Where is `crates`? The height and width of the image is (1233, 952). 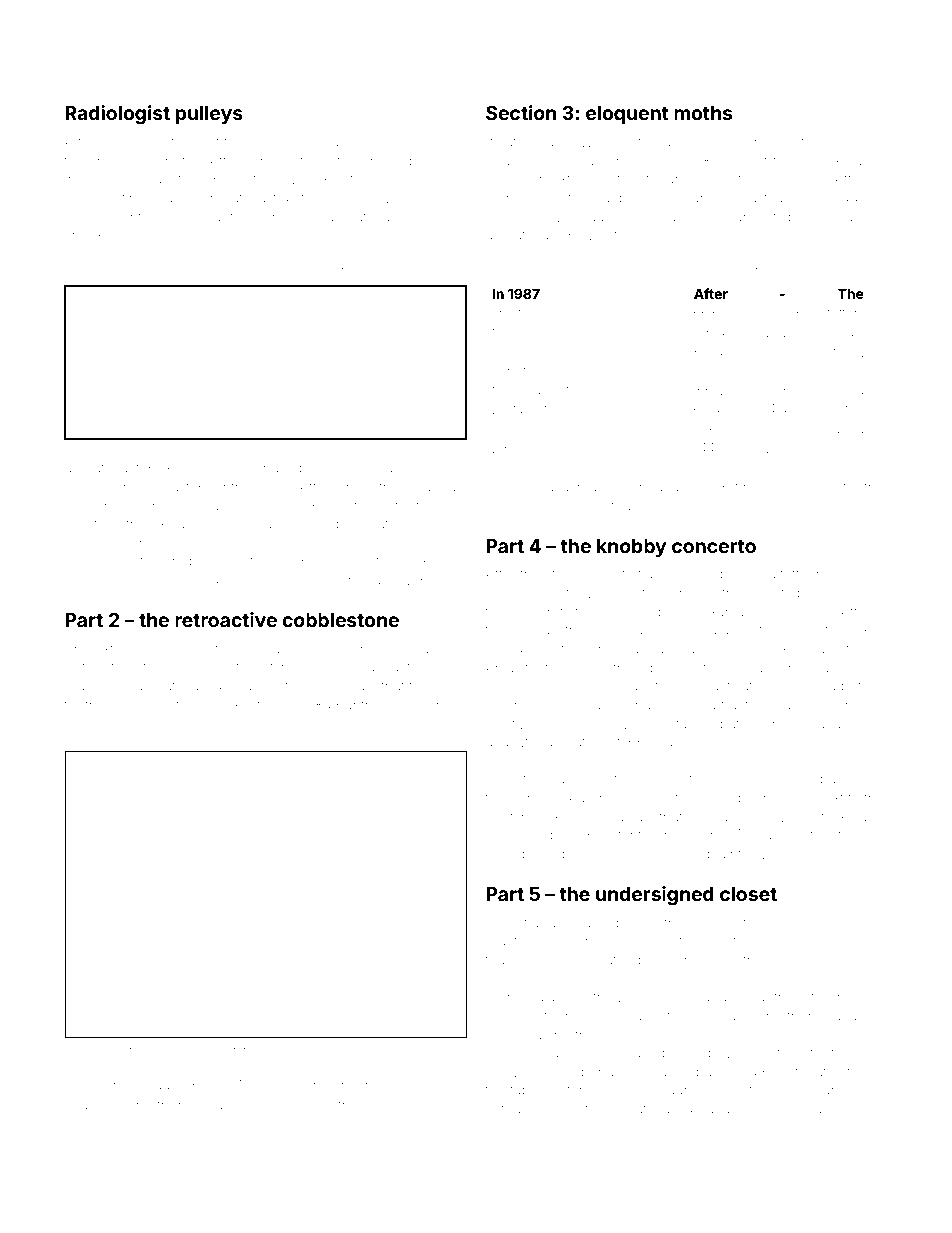 crates is located at coordinates (823, 1072).
